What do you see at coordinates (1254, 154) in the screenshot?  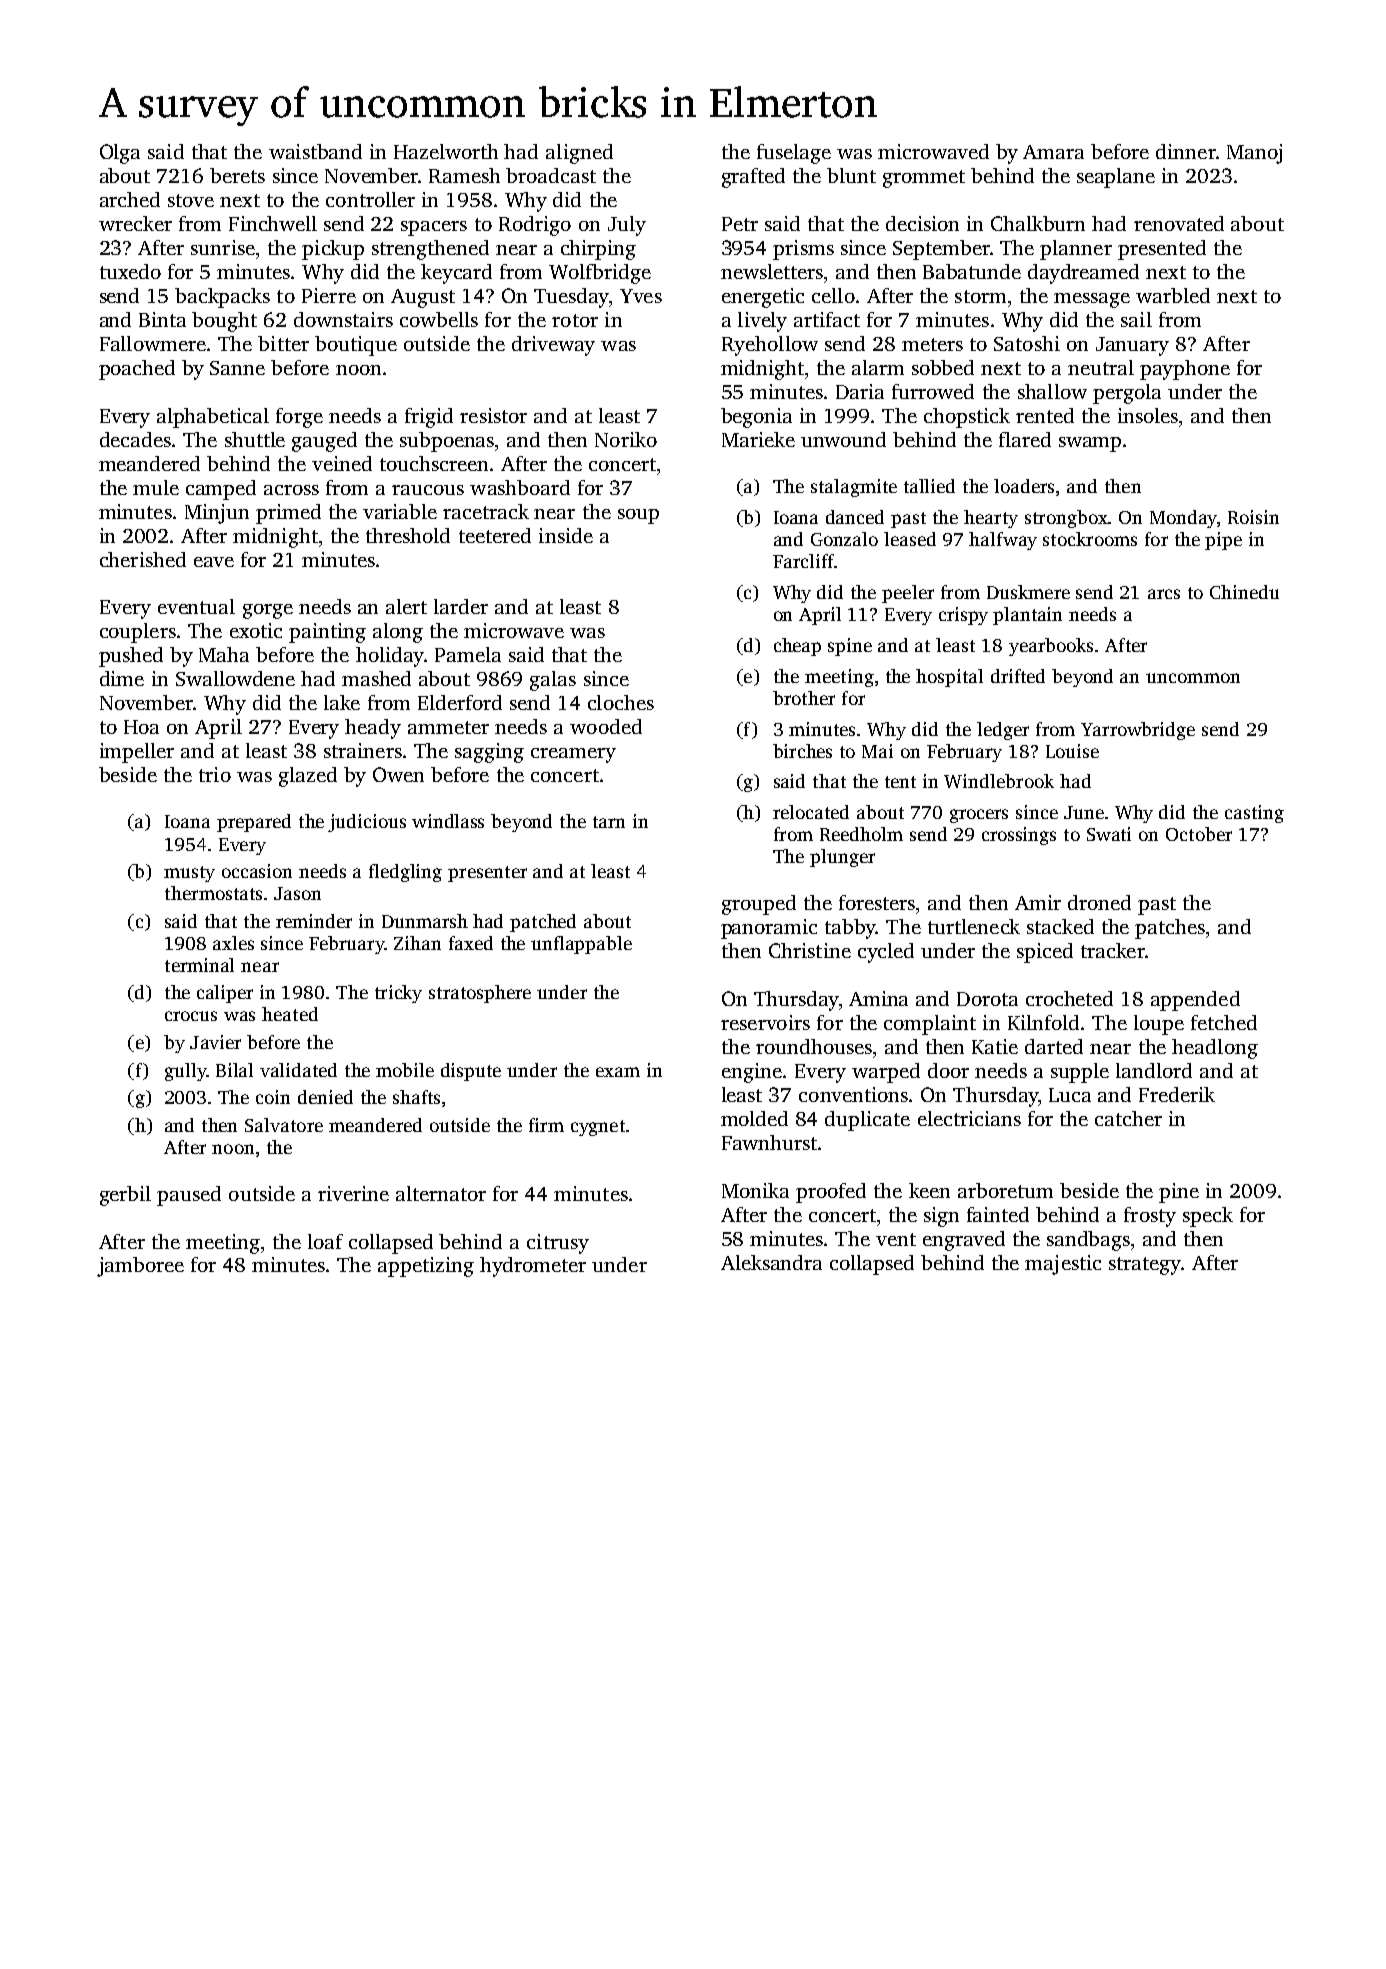 I see `Manoj` at bounding box center [1254, 154].
